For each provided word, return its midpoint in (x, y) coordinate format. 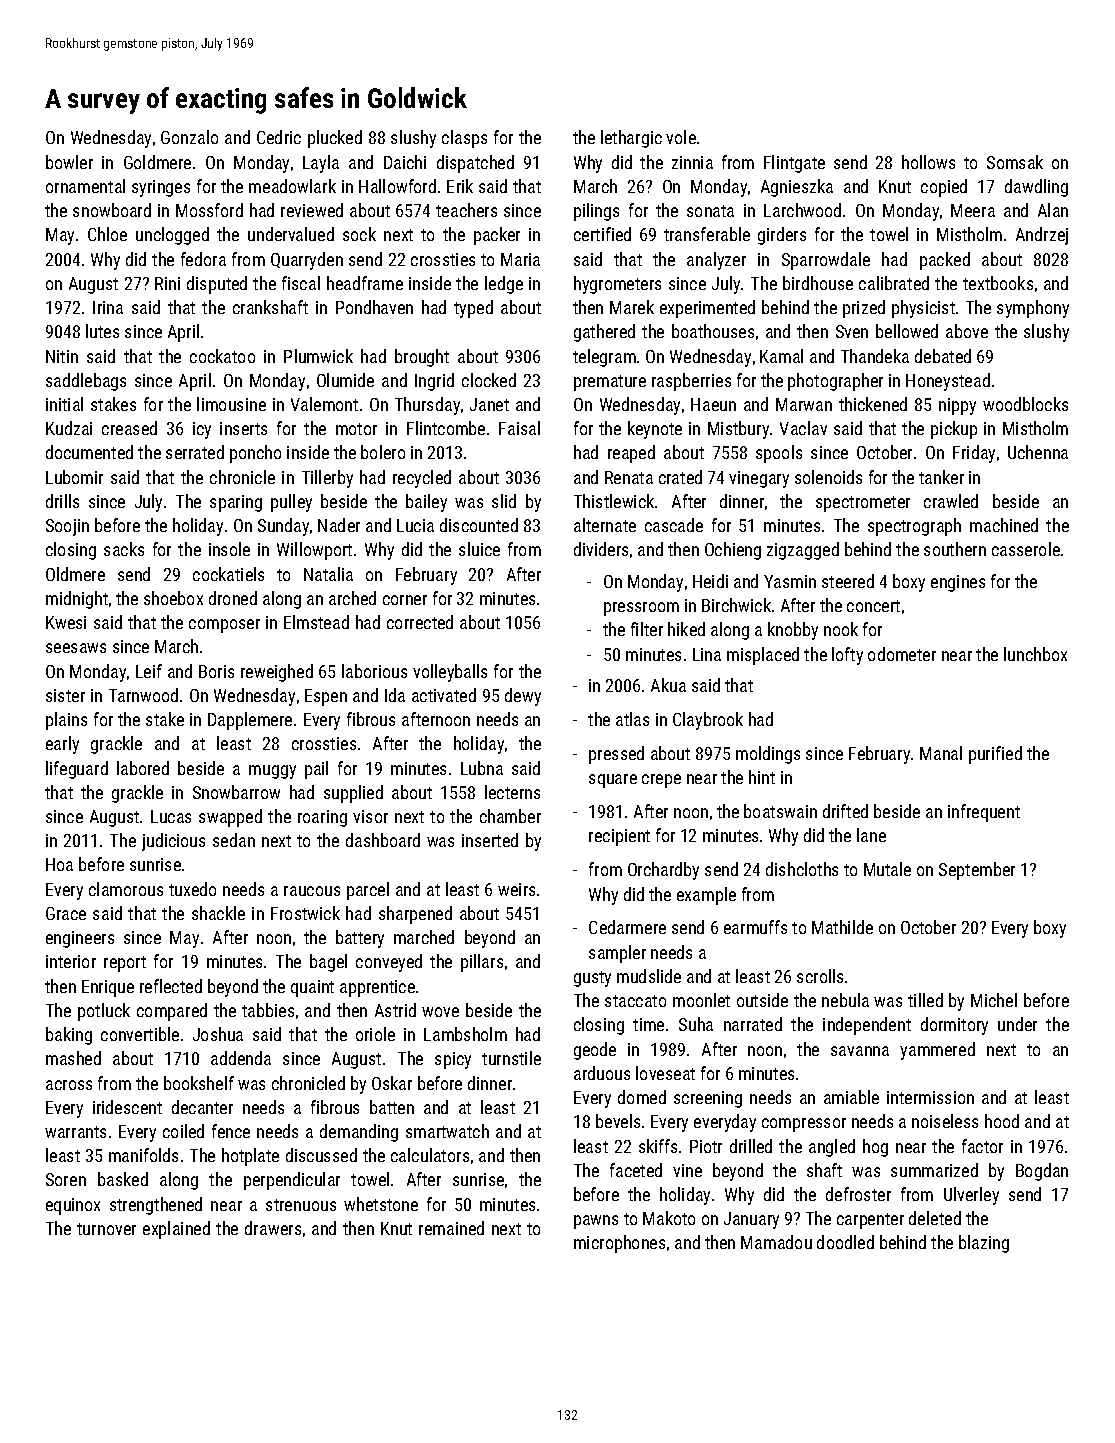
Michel (994, 1000)
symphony (1033, 309)
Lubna (482, 768)
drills (62, 501)
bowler (69, 162)
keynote (655, 430)
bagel (328, 963)
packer (497, 236)
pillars (482, 963)
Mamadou (776, 1242)
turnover (106, 1229)
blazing (984, 1244)
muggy (272, 772)
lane (871, 835)
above (967, 331)
